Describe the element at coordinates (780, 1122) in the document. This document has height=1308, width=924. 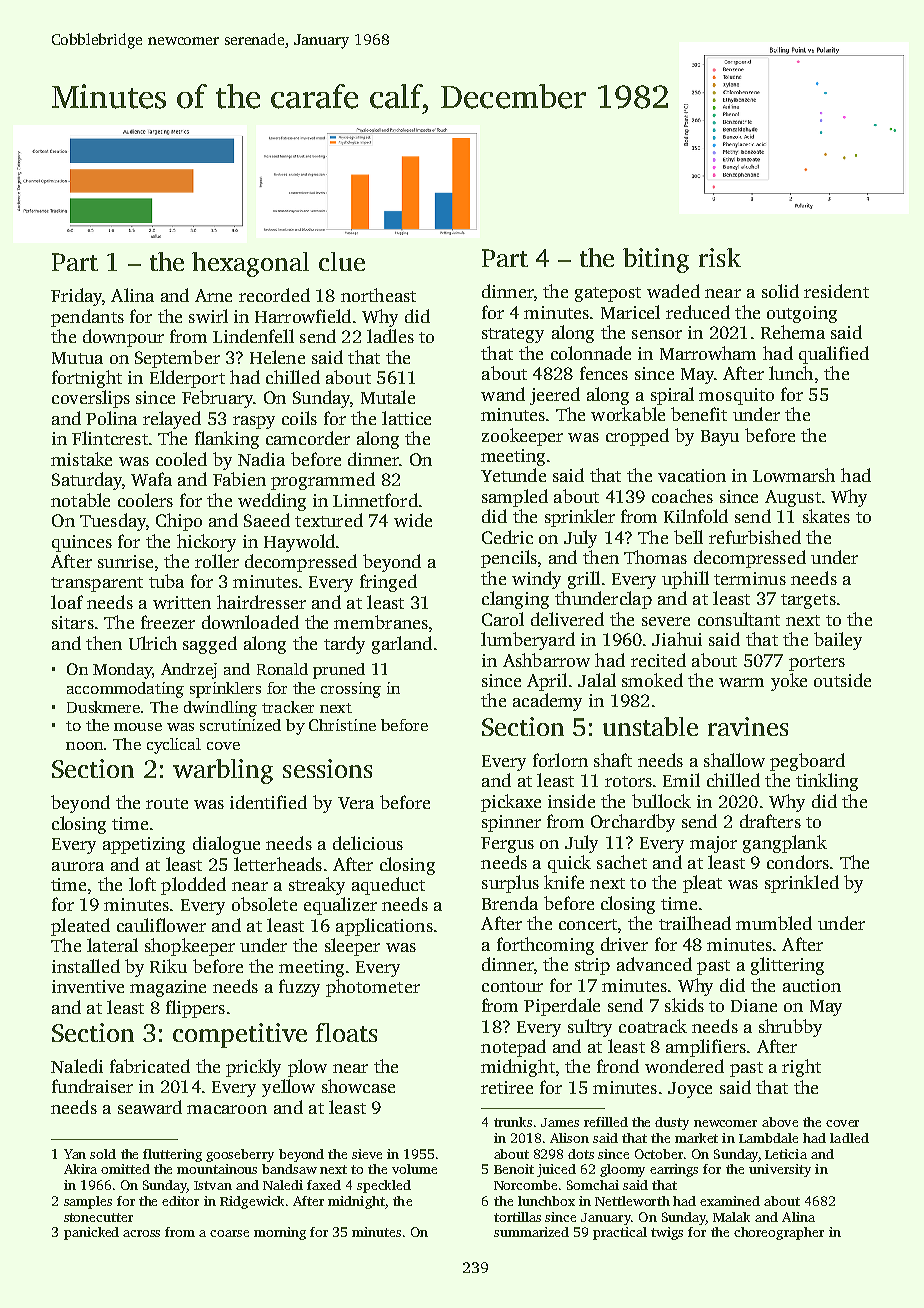
I see `above` at that location.
